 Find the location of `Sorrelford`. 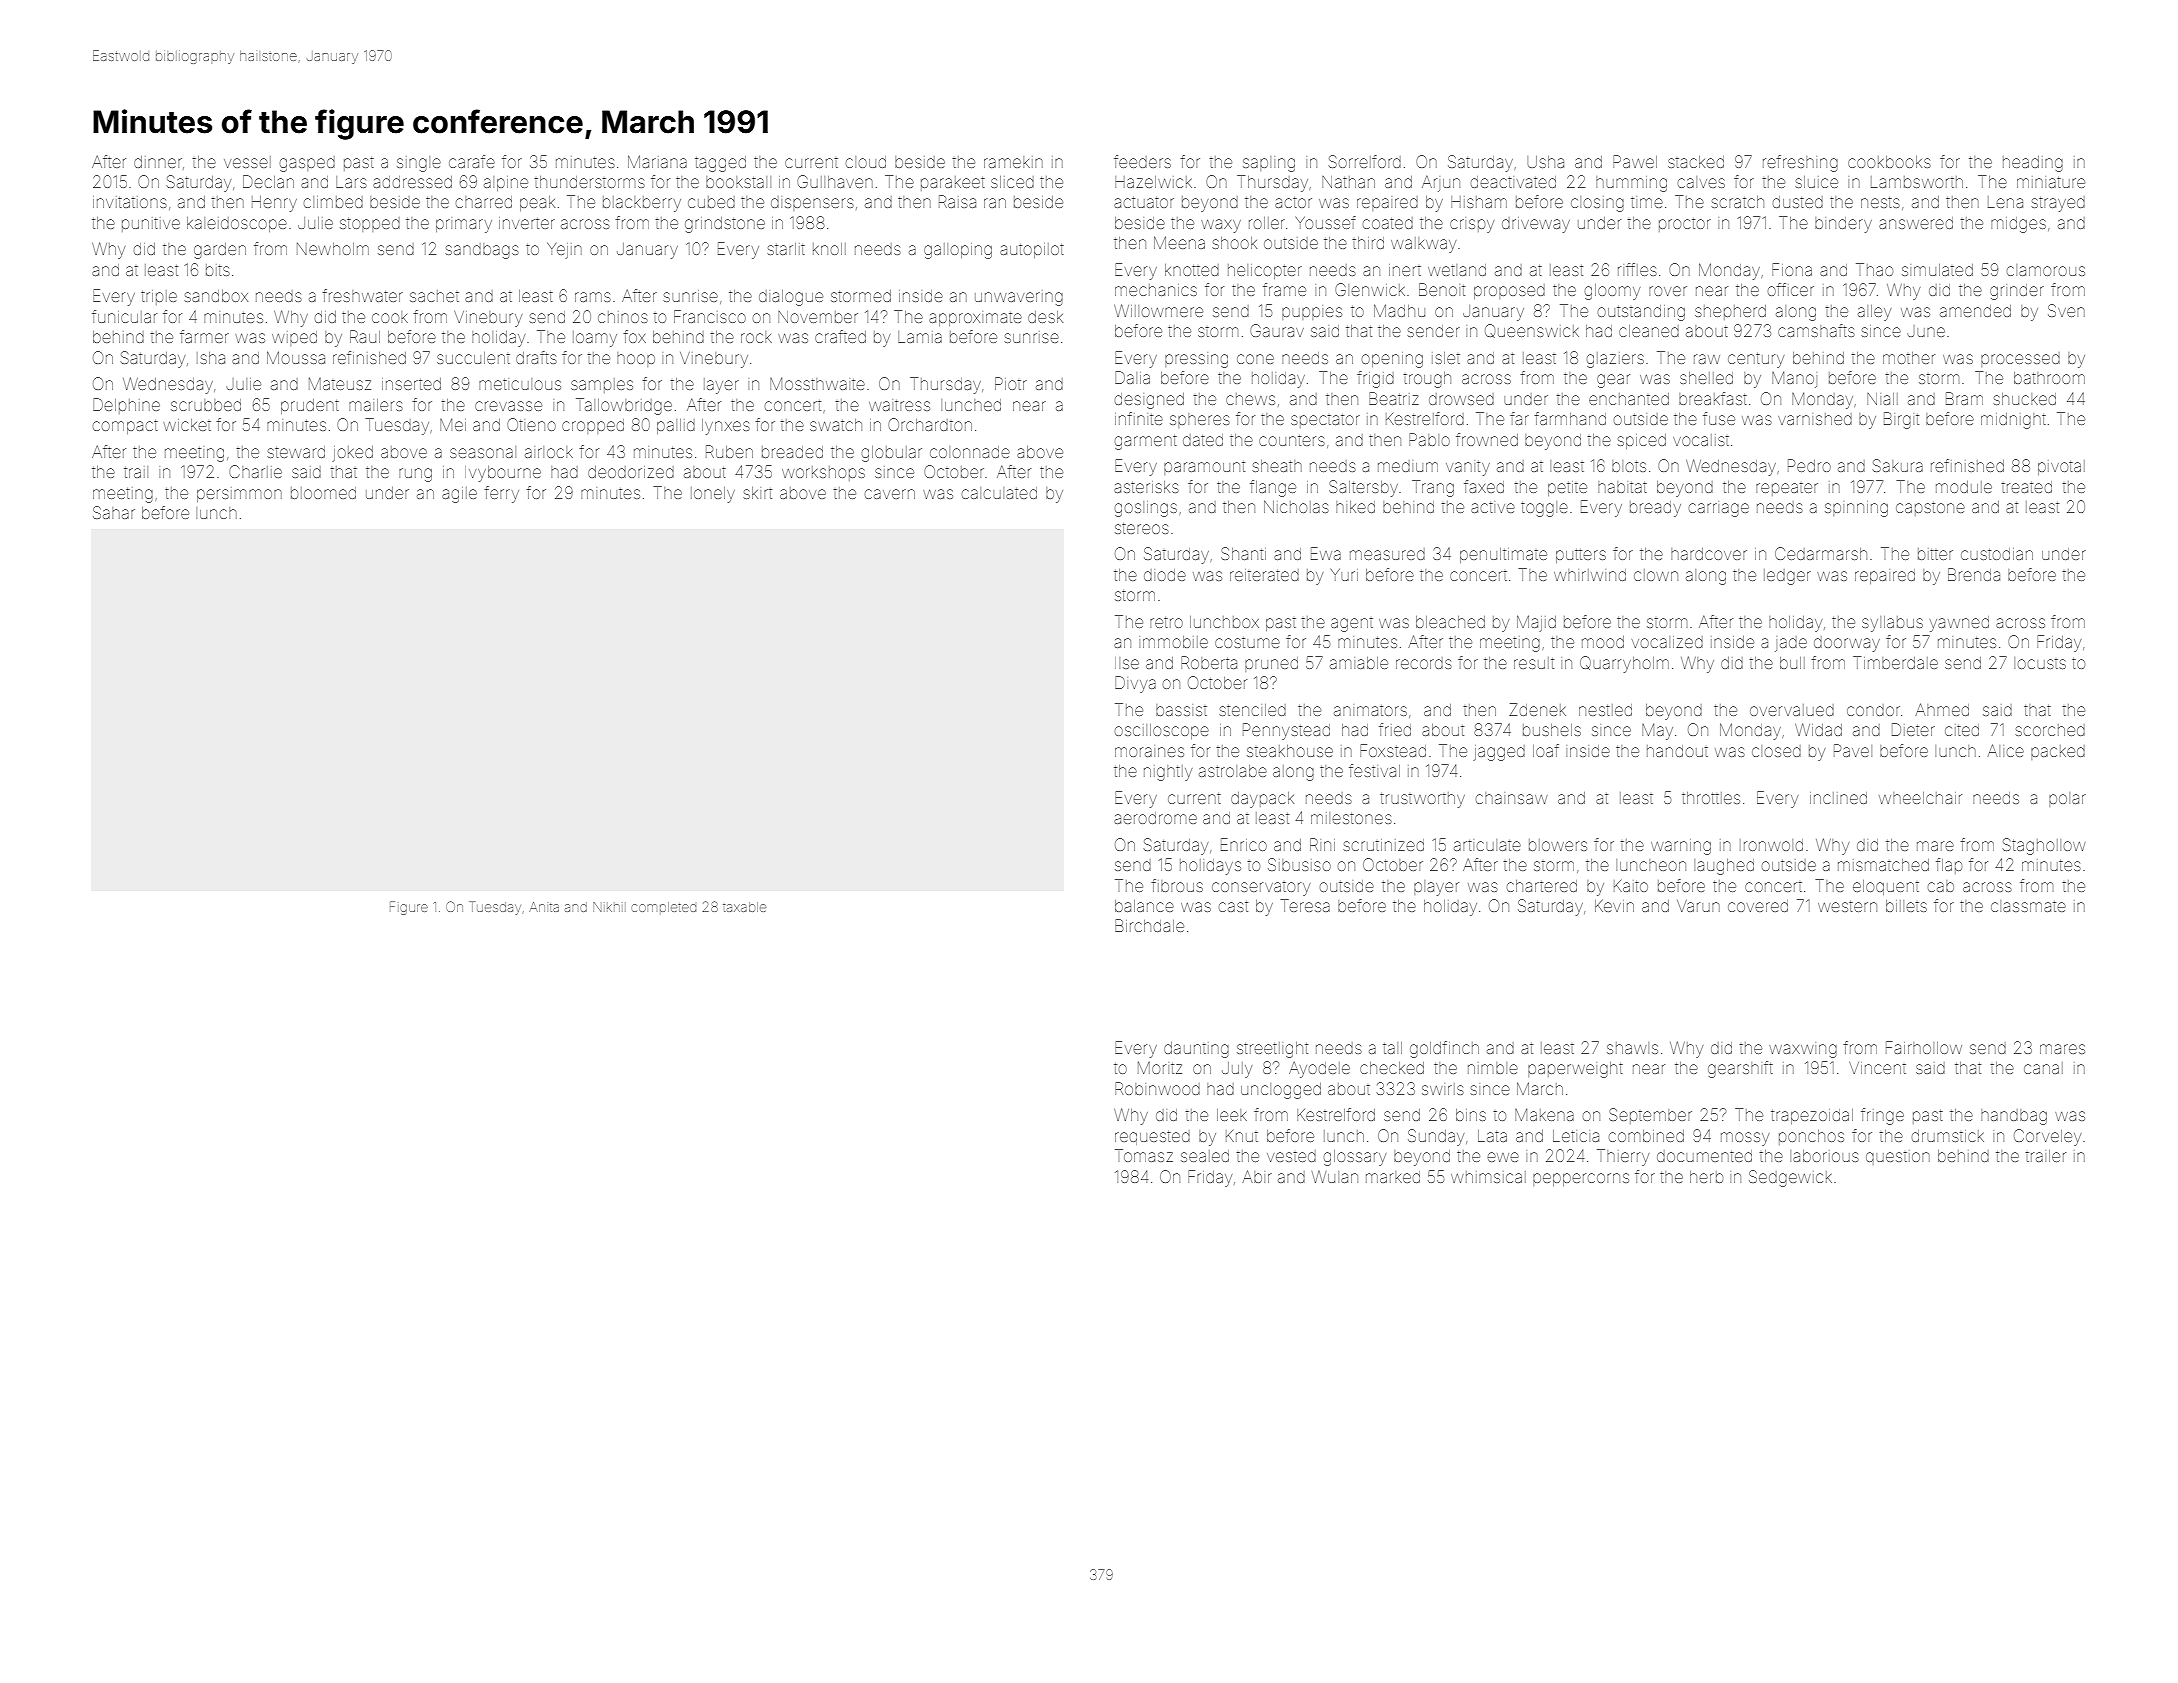

Sorrelford is located at coordinates (1365, 161).
